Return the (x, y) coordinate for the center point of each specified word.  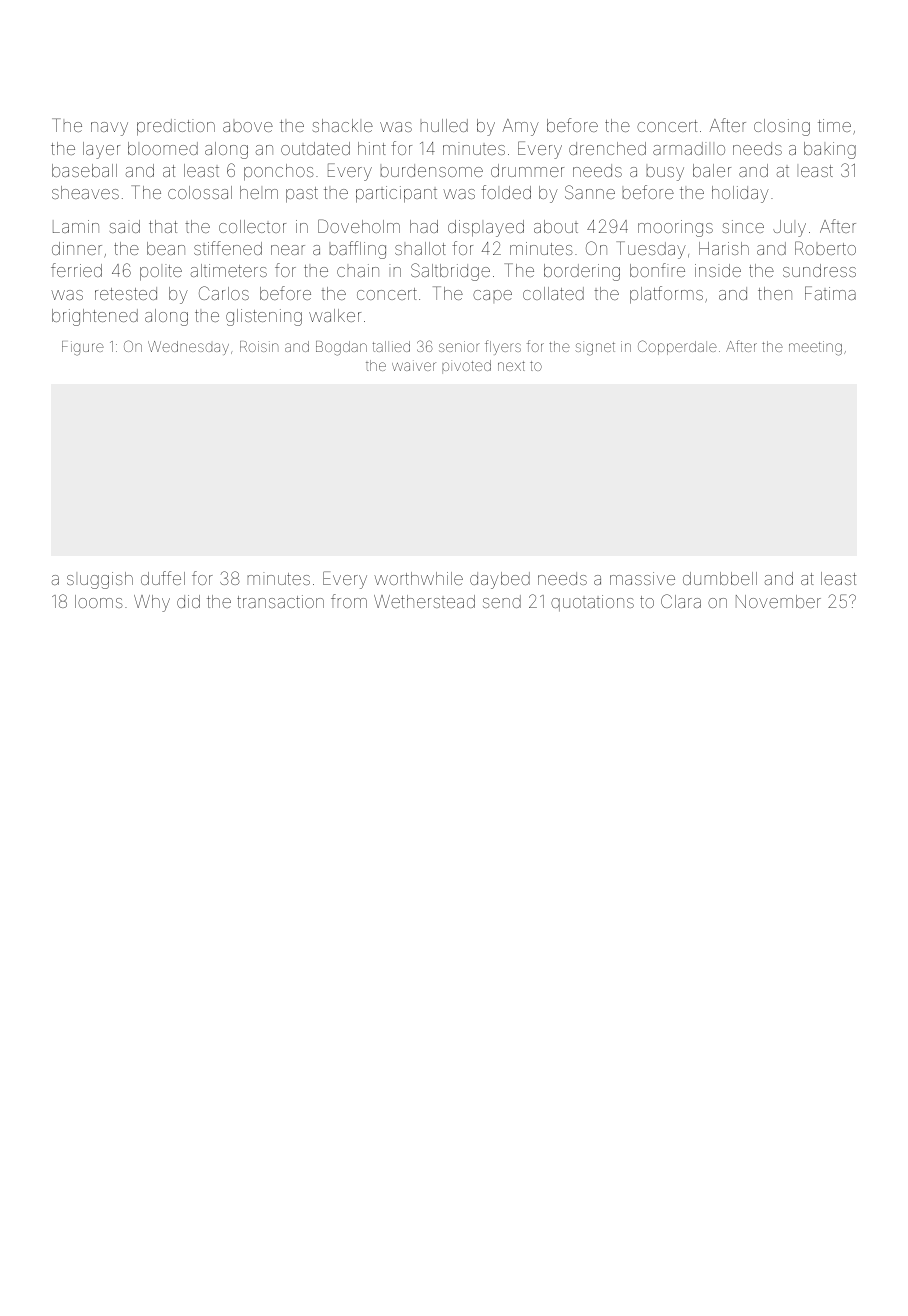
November (778, 601)
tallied (391, 346)
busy (665, 174)
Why (152, 603)
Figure (83, 348)
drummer (527, 170)
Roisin (259, 346)
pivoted (466, 367)
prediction (176, 127)
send (502, 601)
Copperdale (677, 347)
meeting (815, 348)
